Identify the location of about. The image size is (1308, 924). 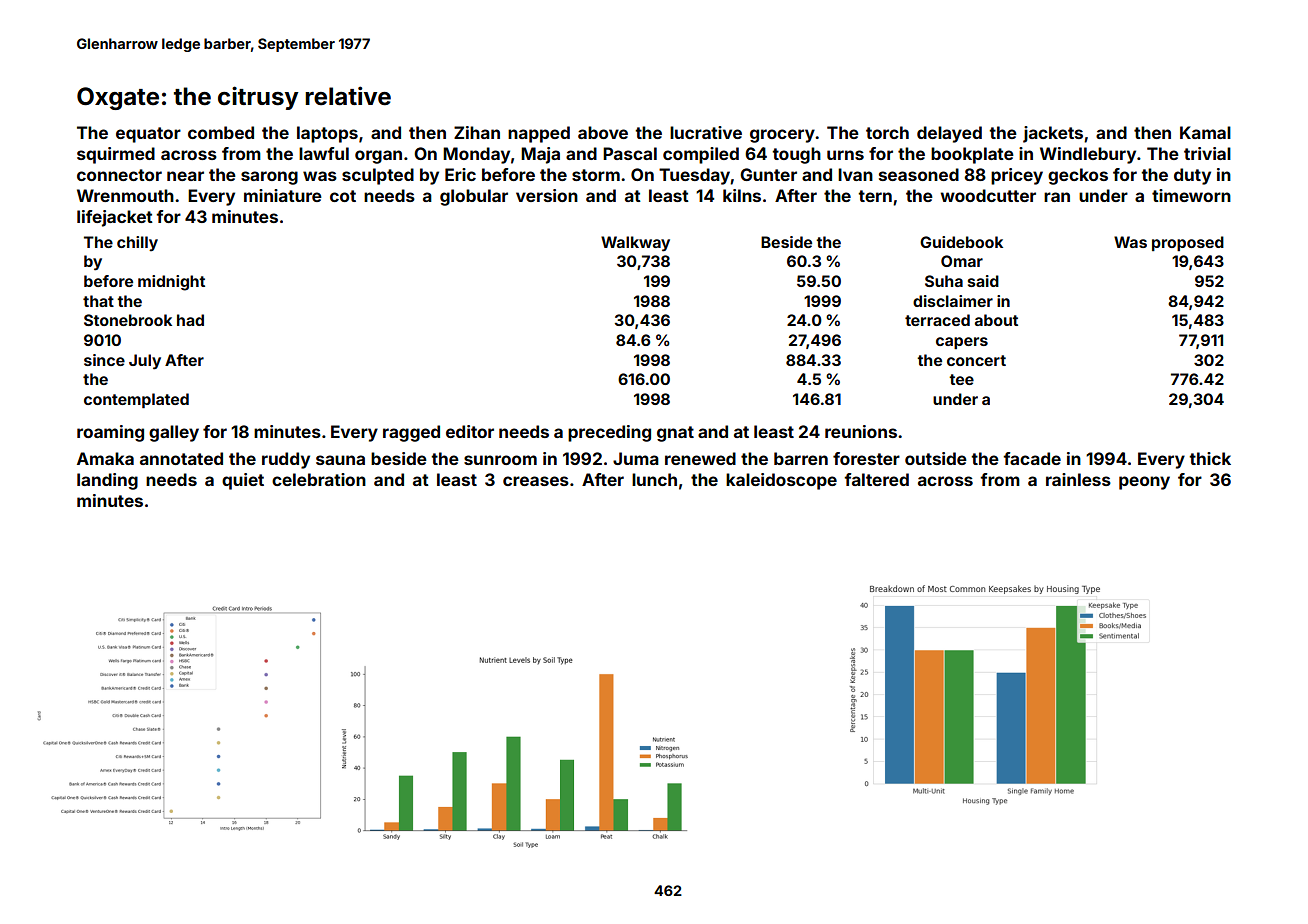
(996, 320).
